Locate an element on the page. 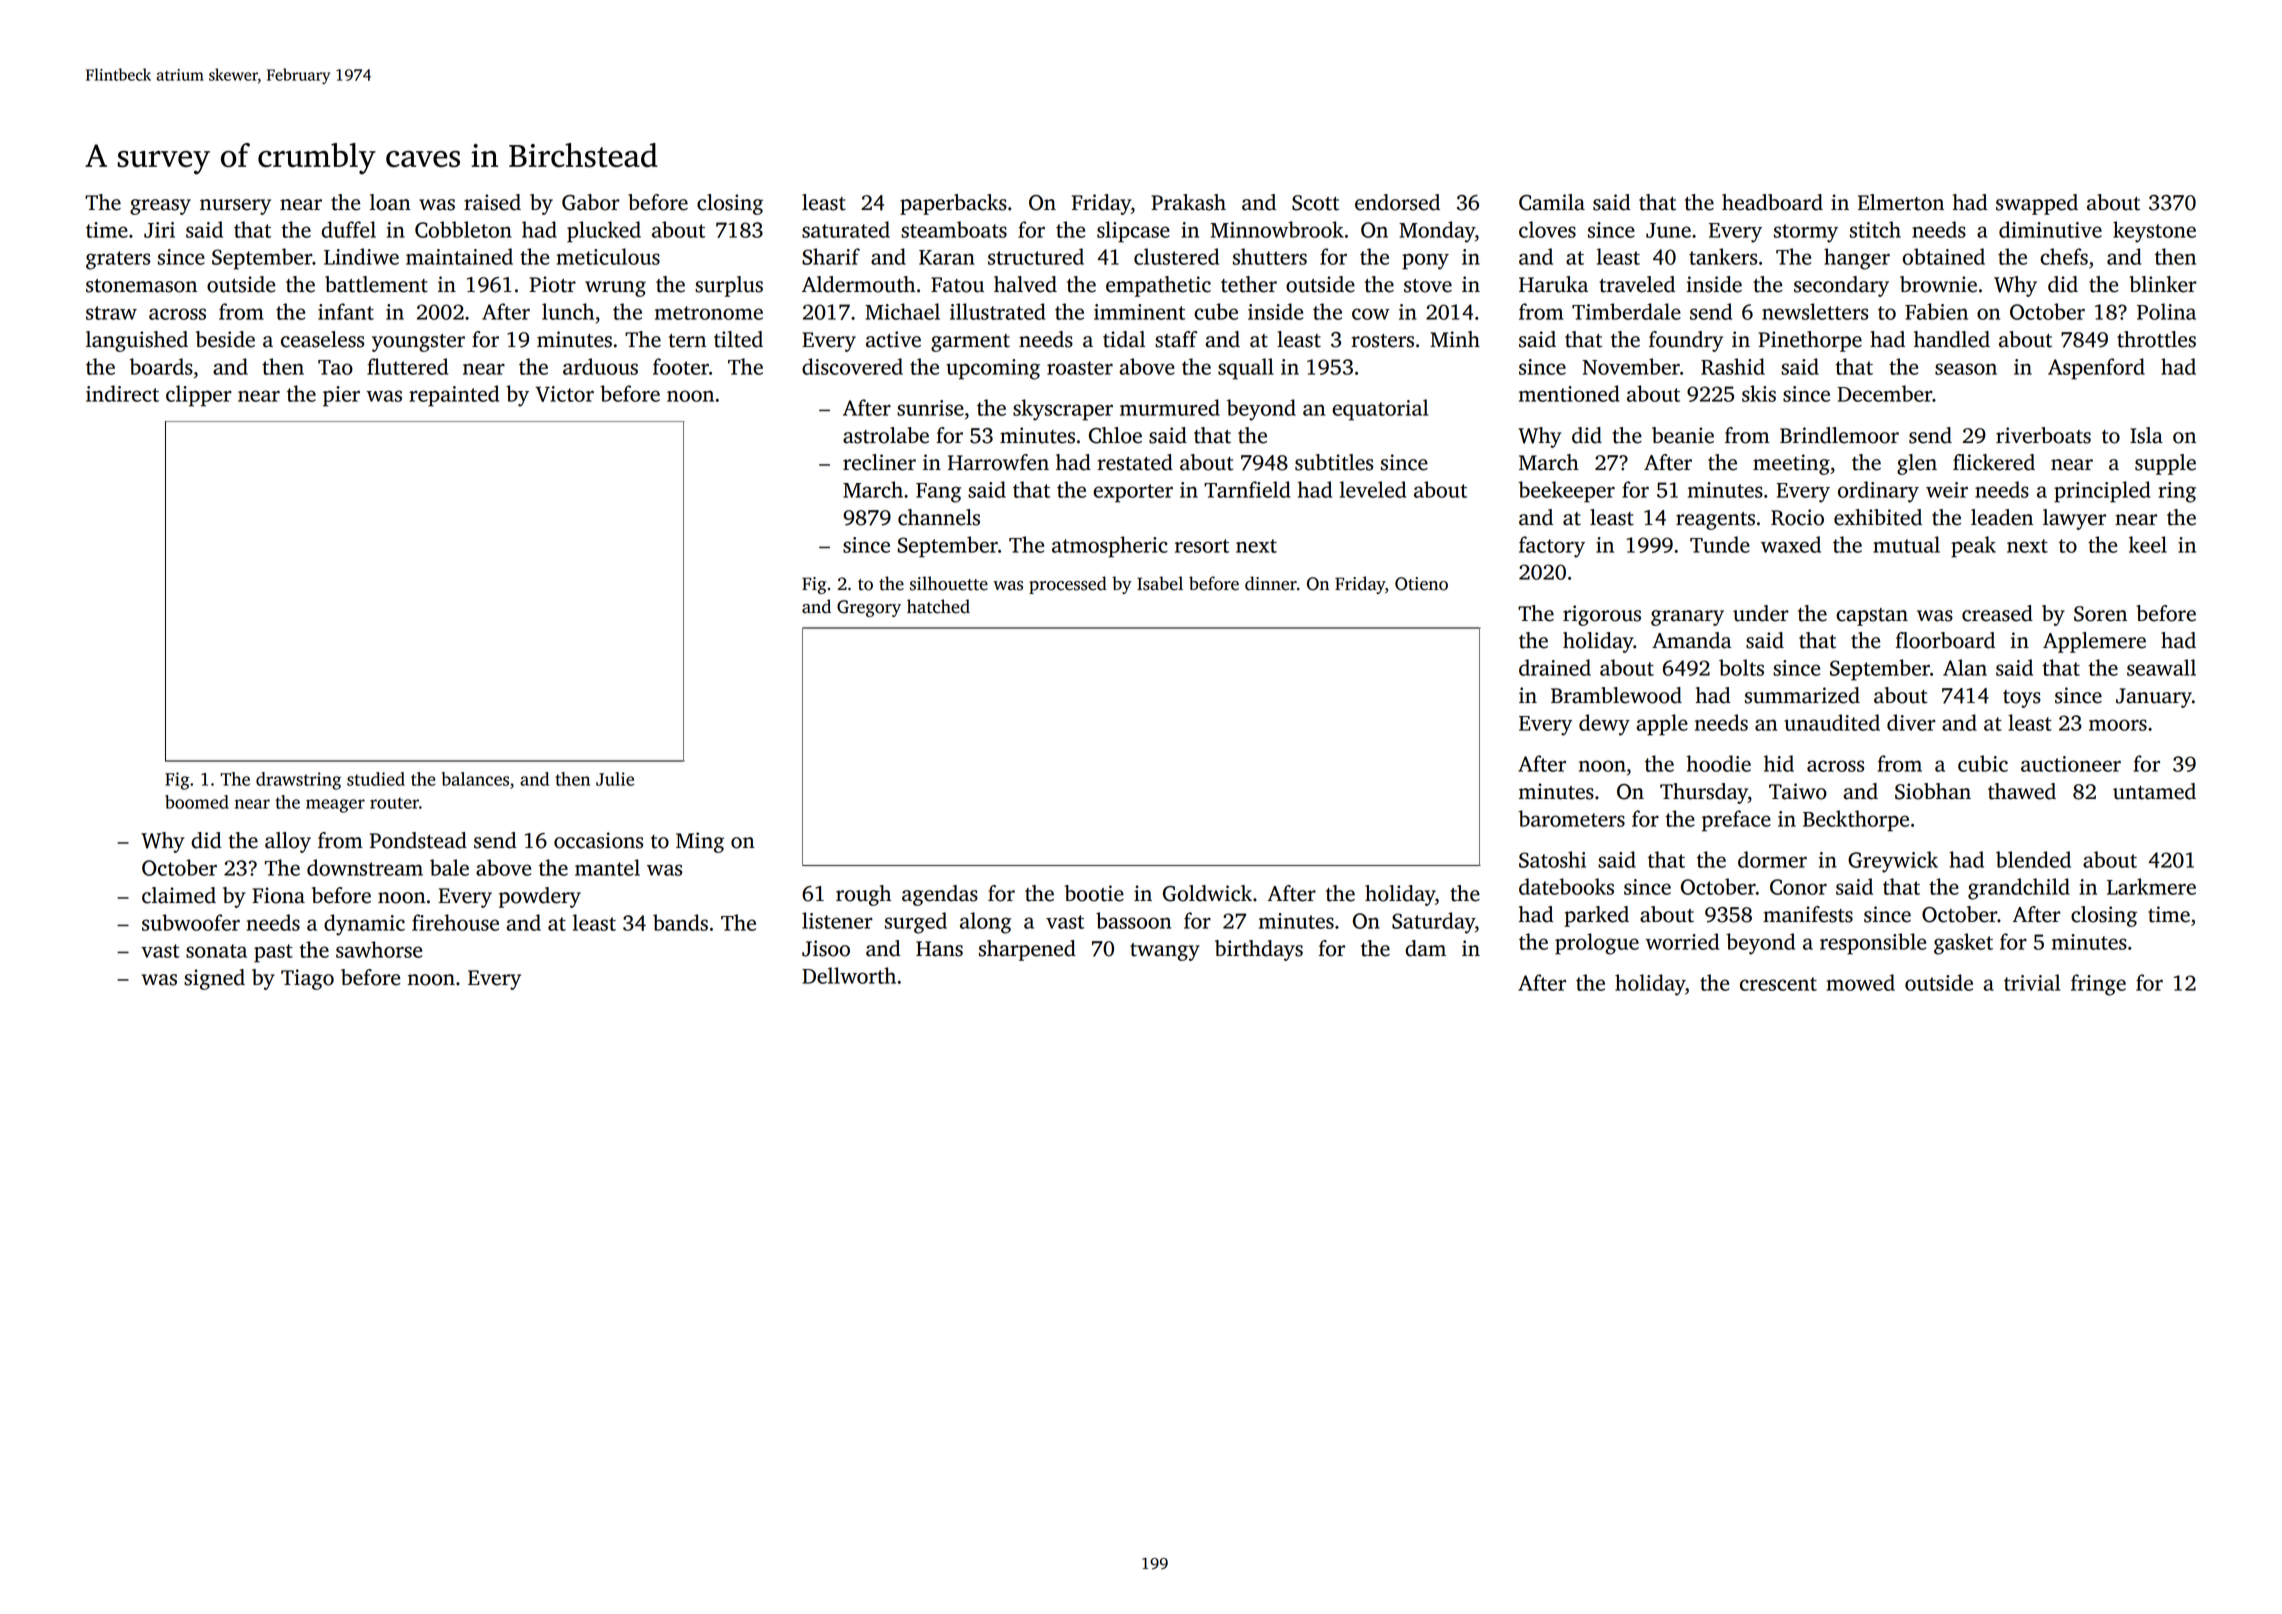 The height and width of the document is (1614, 2282). meeting is located at coordinates (1791, 464).
